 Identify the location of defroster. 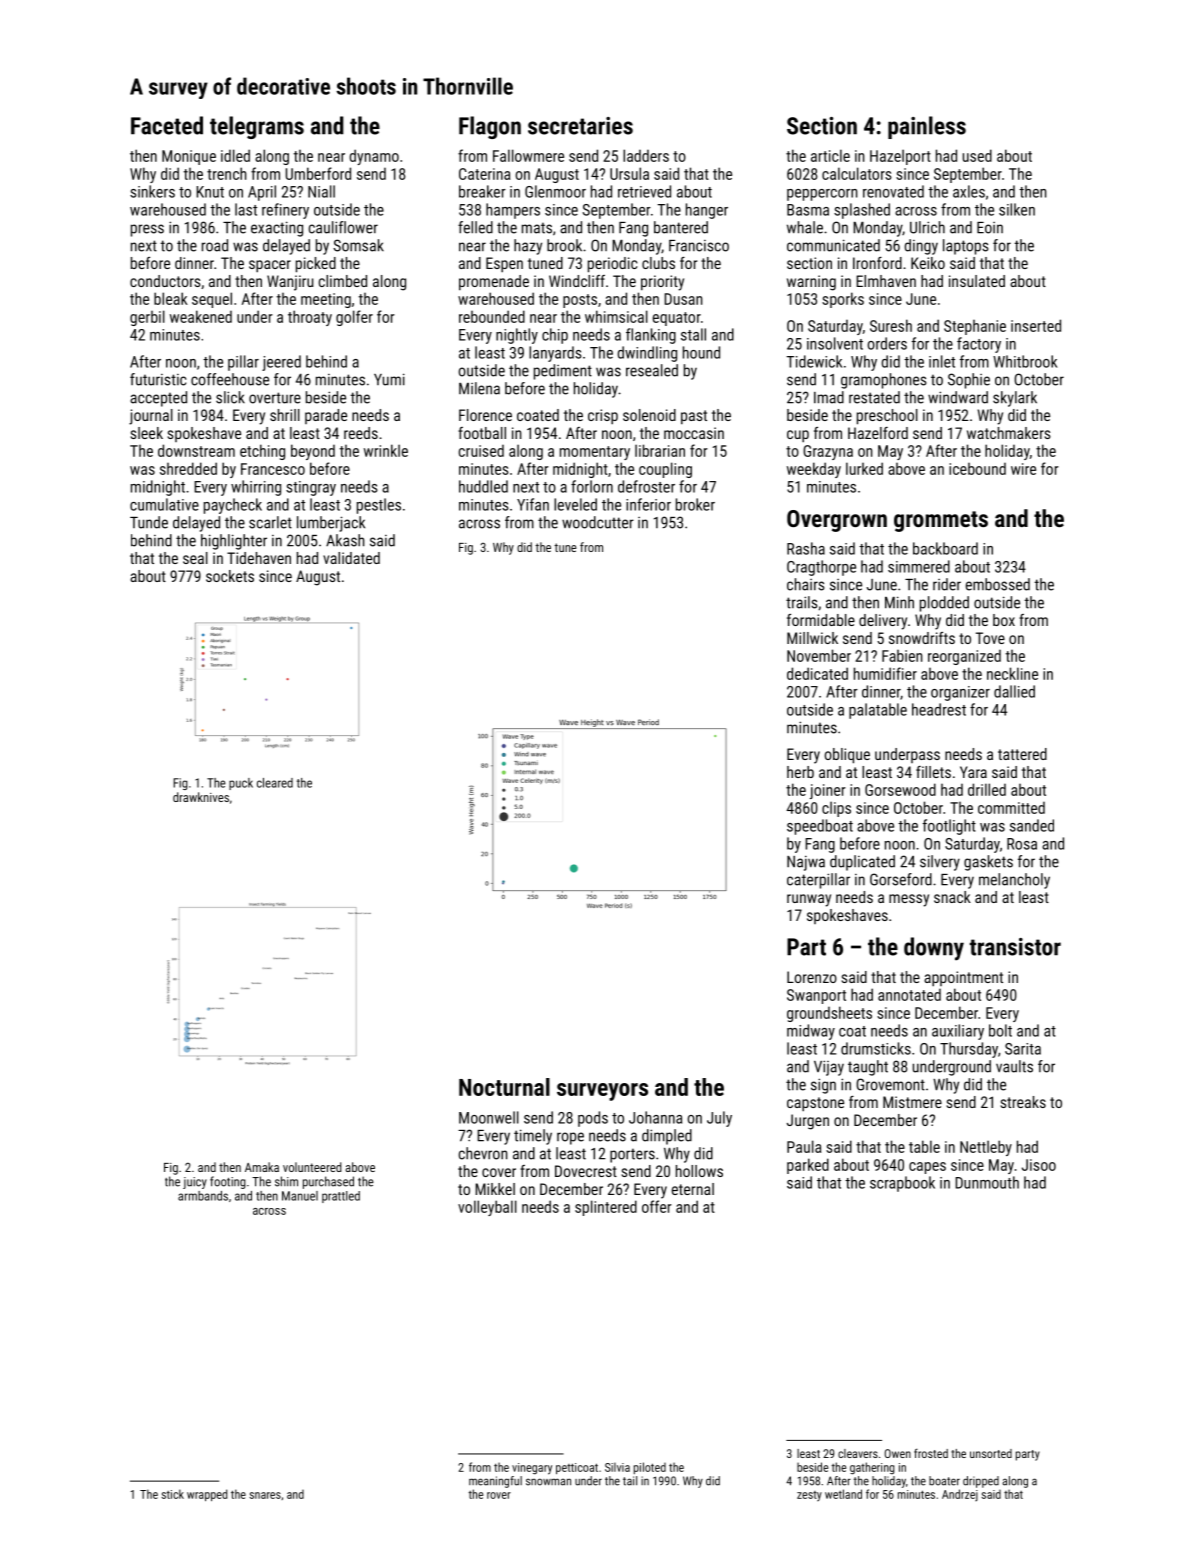
(646, 486).
